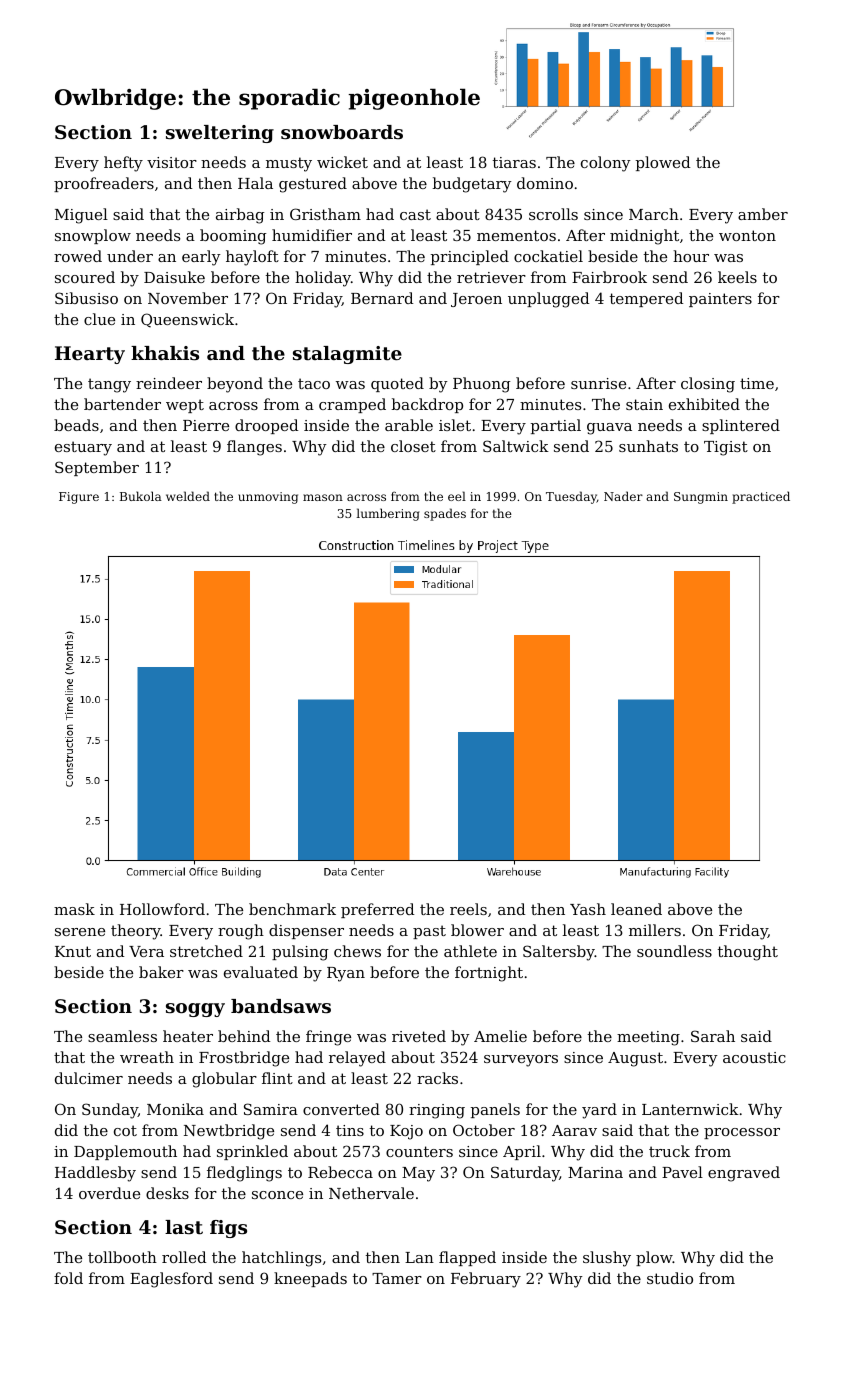  I want to click on processor, so click(742, 1133).
